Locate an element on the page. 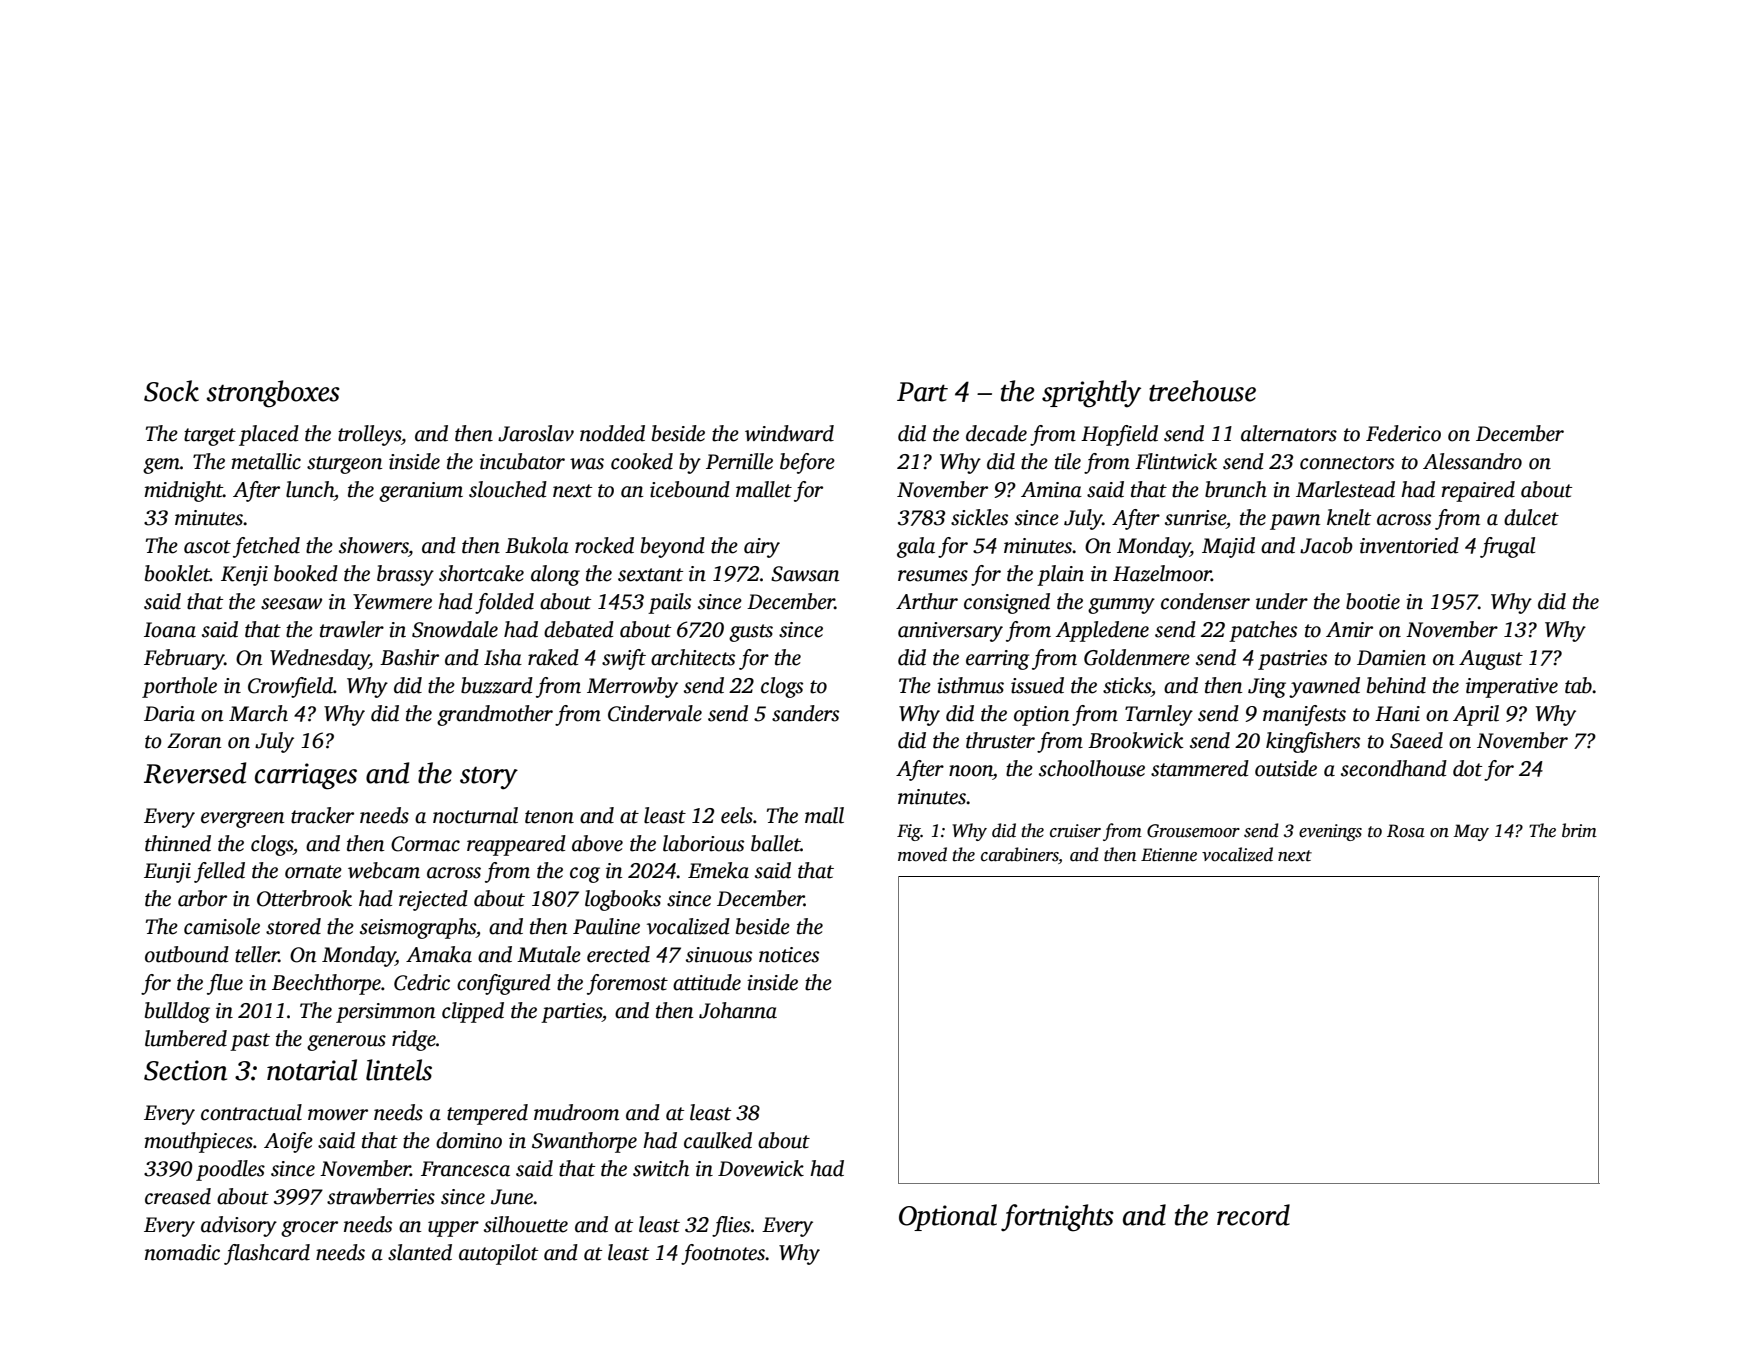  Damien is located at coordinates (1391, 658).
